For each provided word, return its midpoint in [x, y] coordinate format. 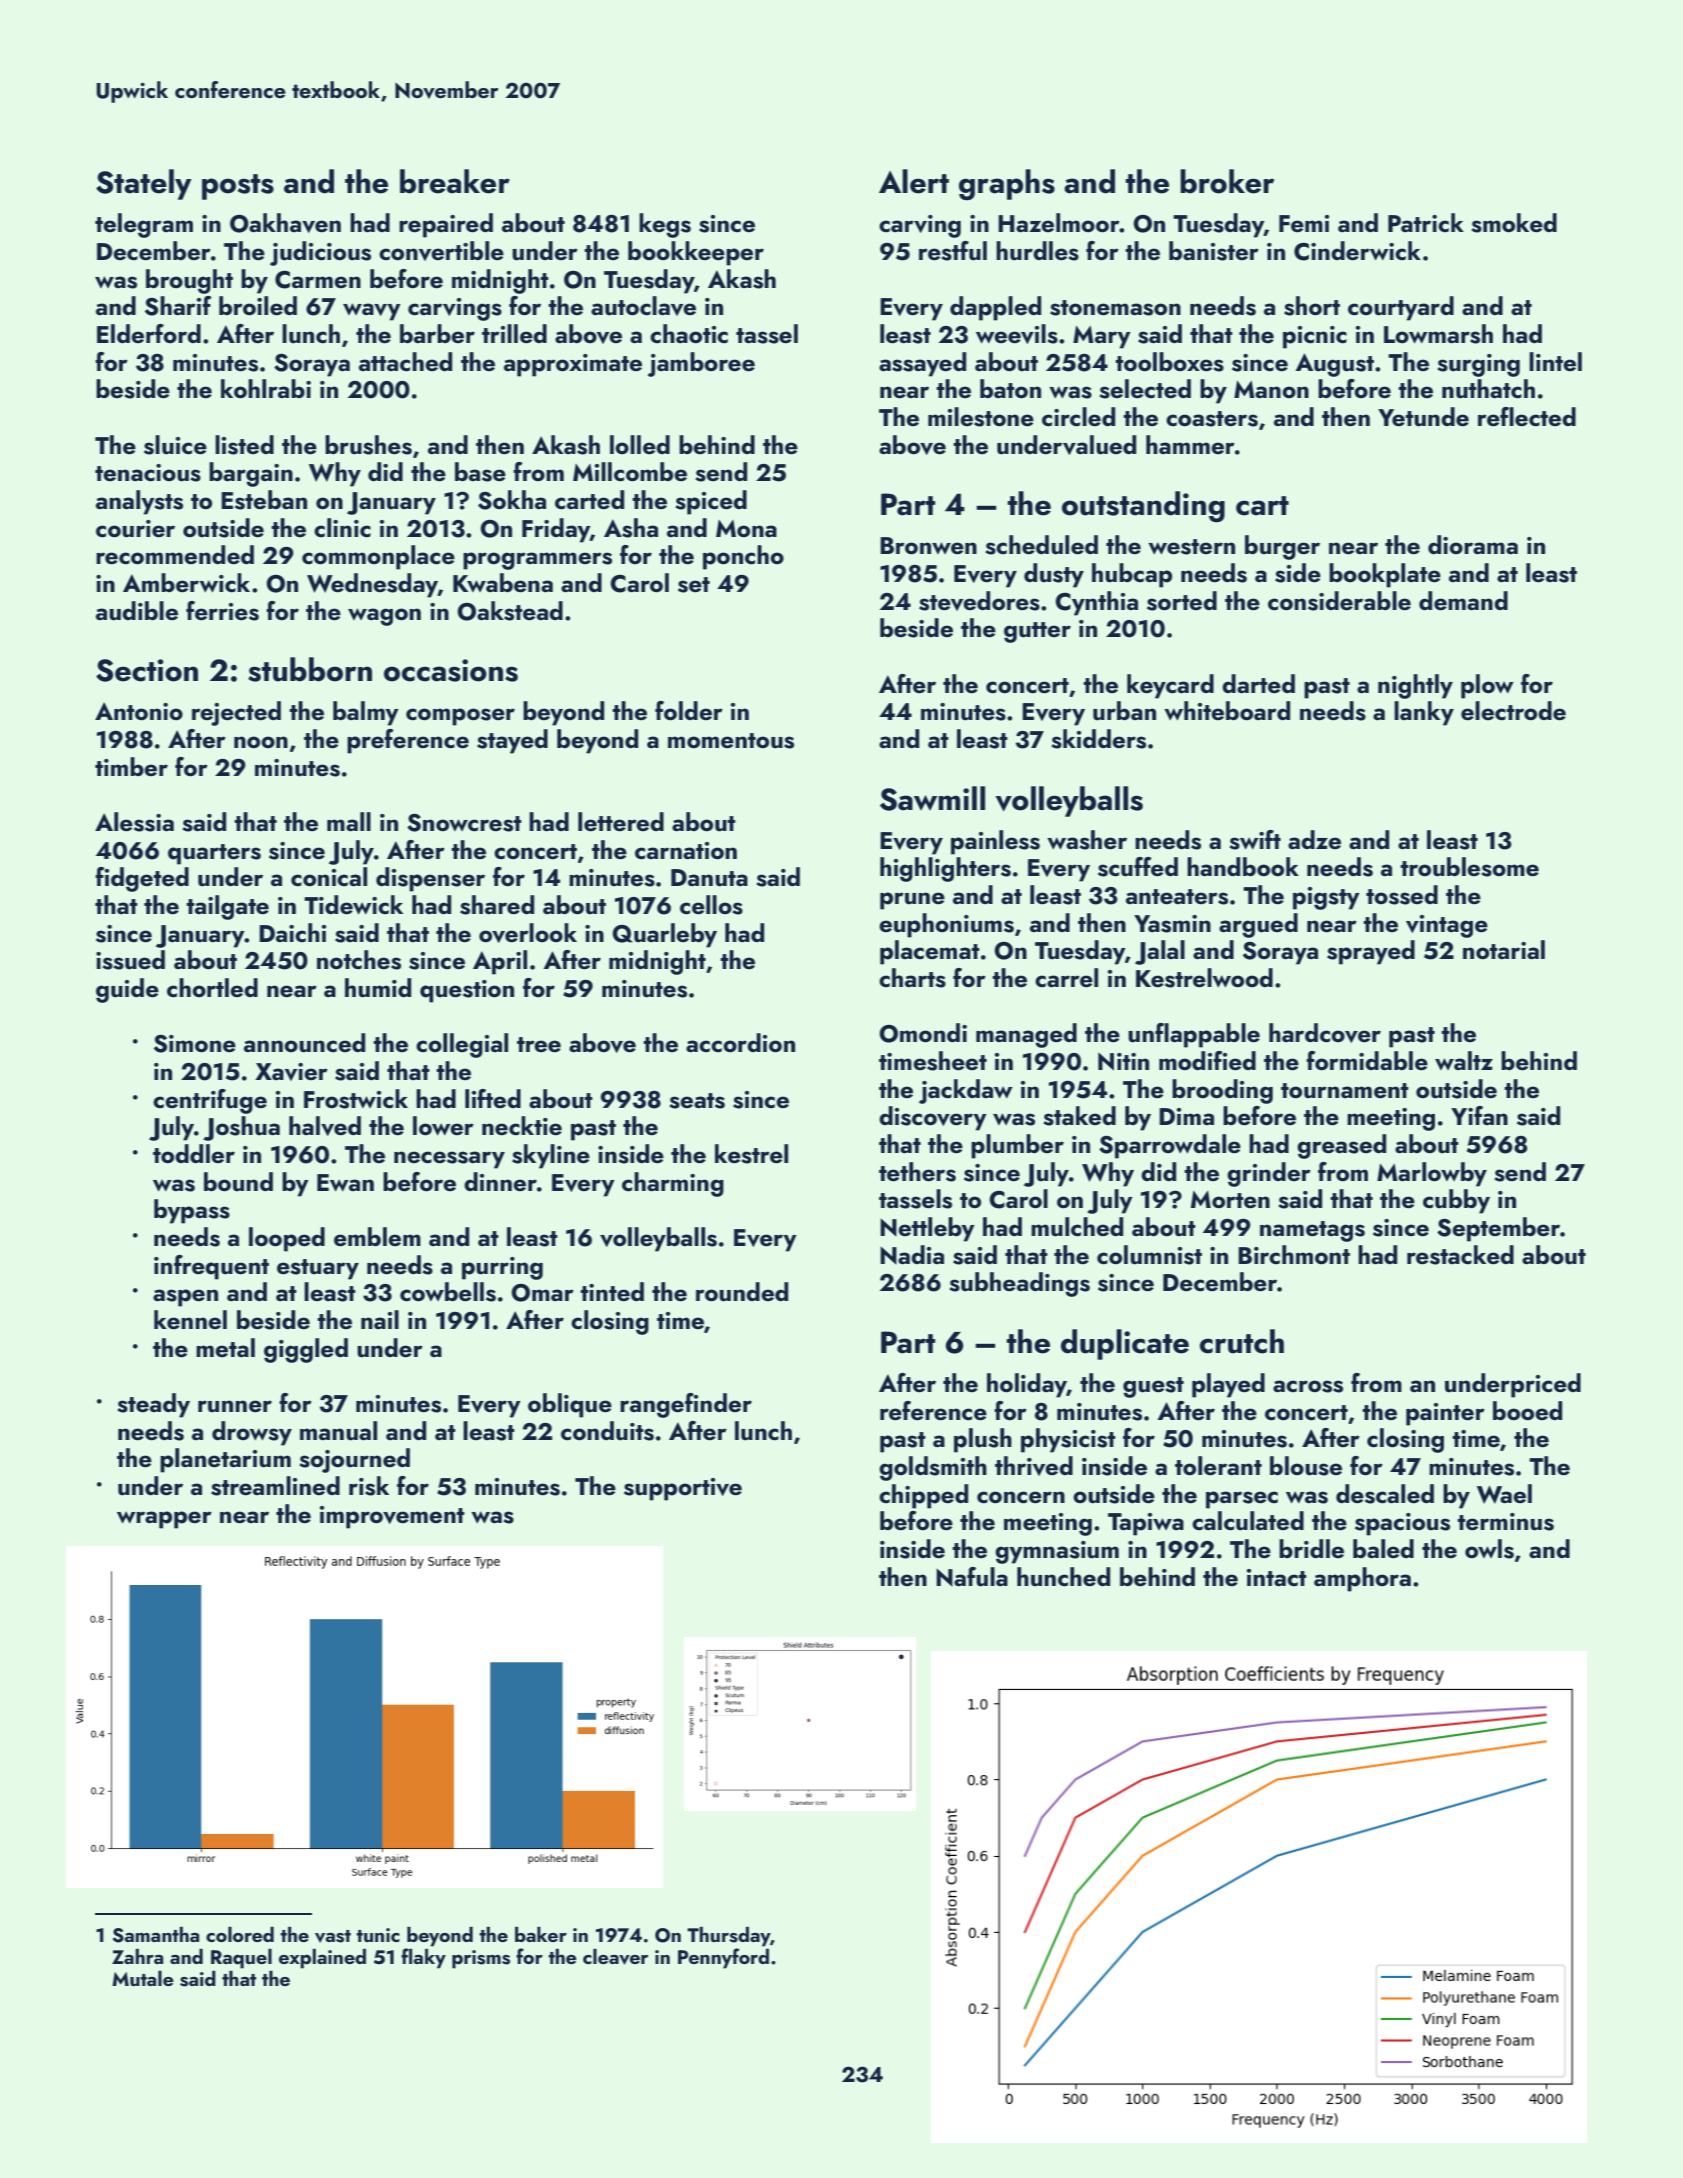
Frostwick [356, 1099]
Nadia [912, 1254]
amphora [1362, 1579]
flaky [423, 1958]
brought [189, 281]
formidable [1367, 1060]
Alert [914, 181]
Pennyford [723, 1958]
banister [1214, 251]
